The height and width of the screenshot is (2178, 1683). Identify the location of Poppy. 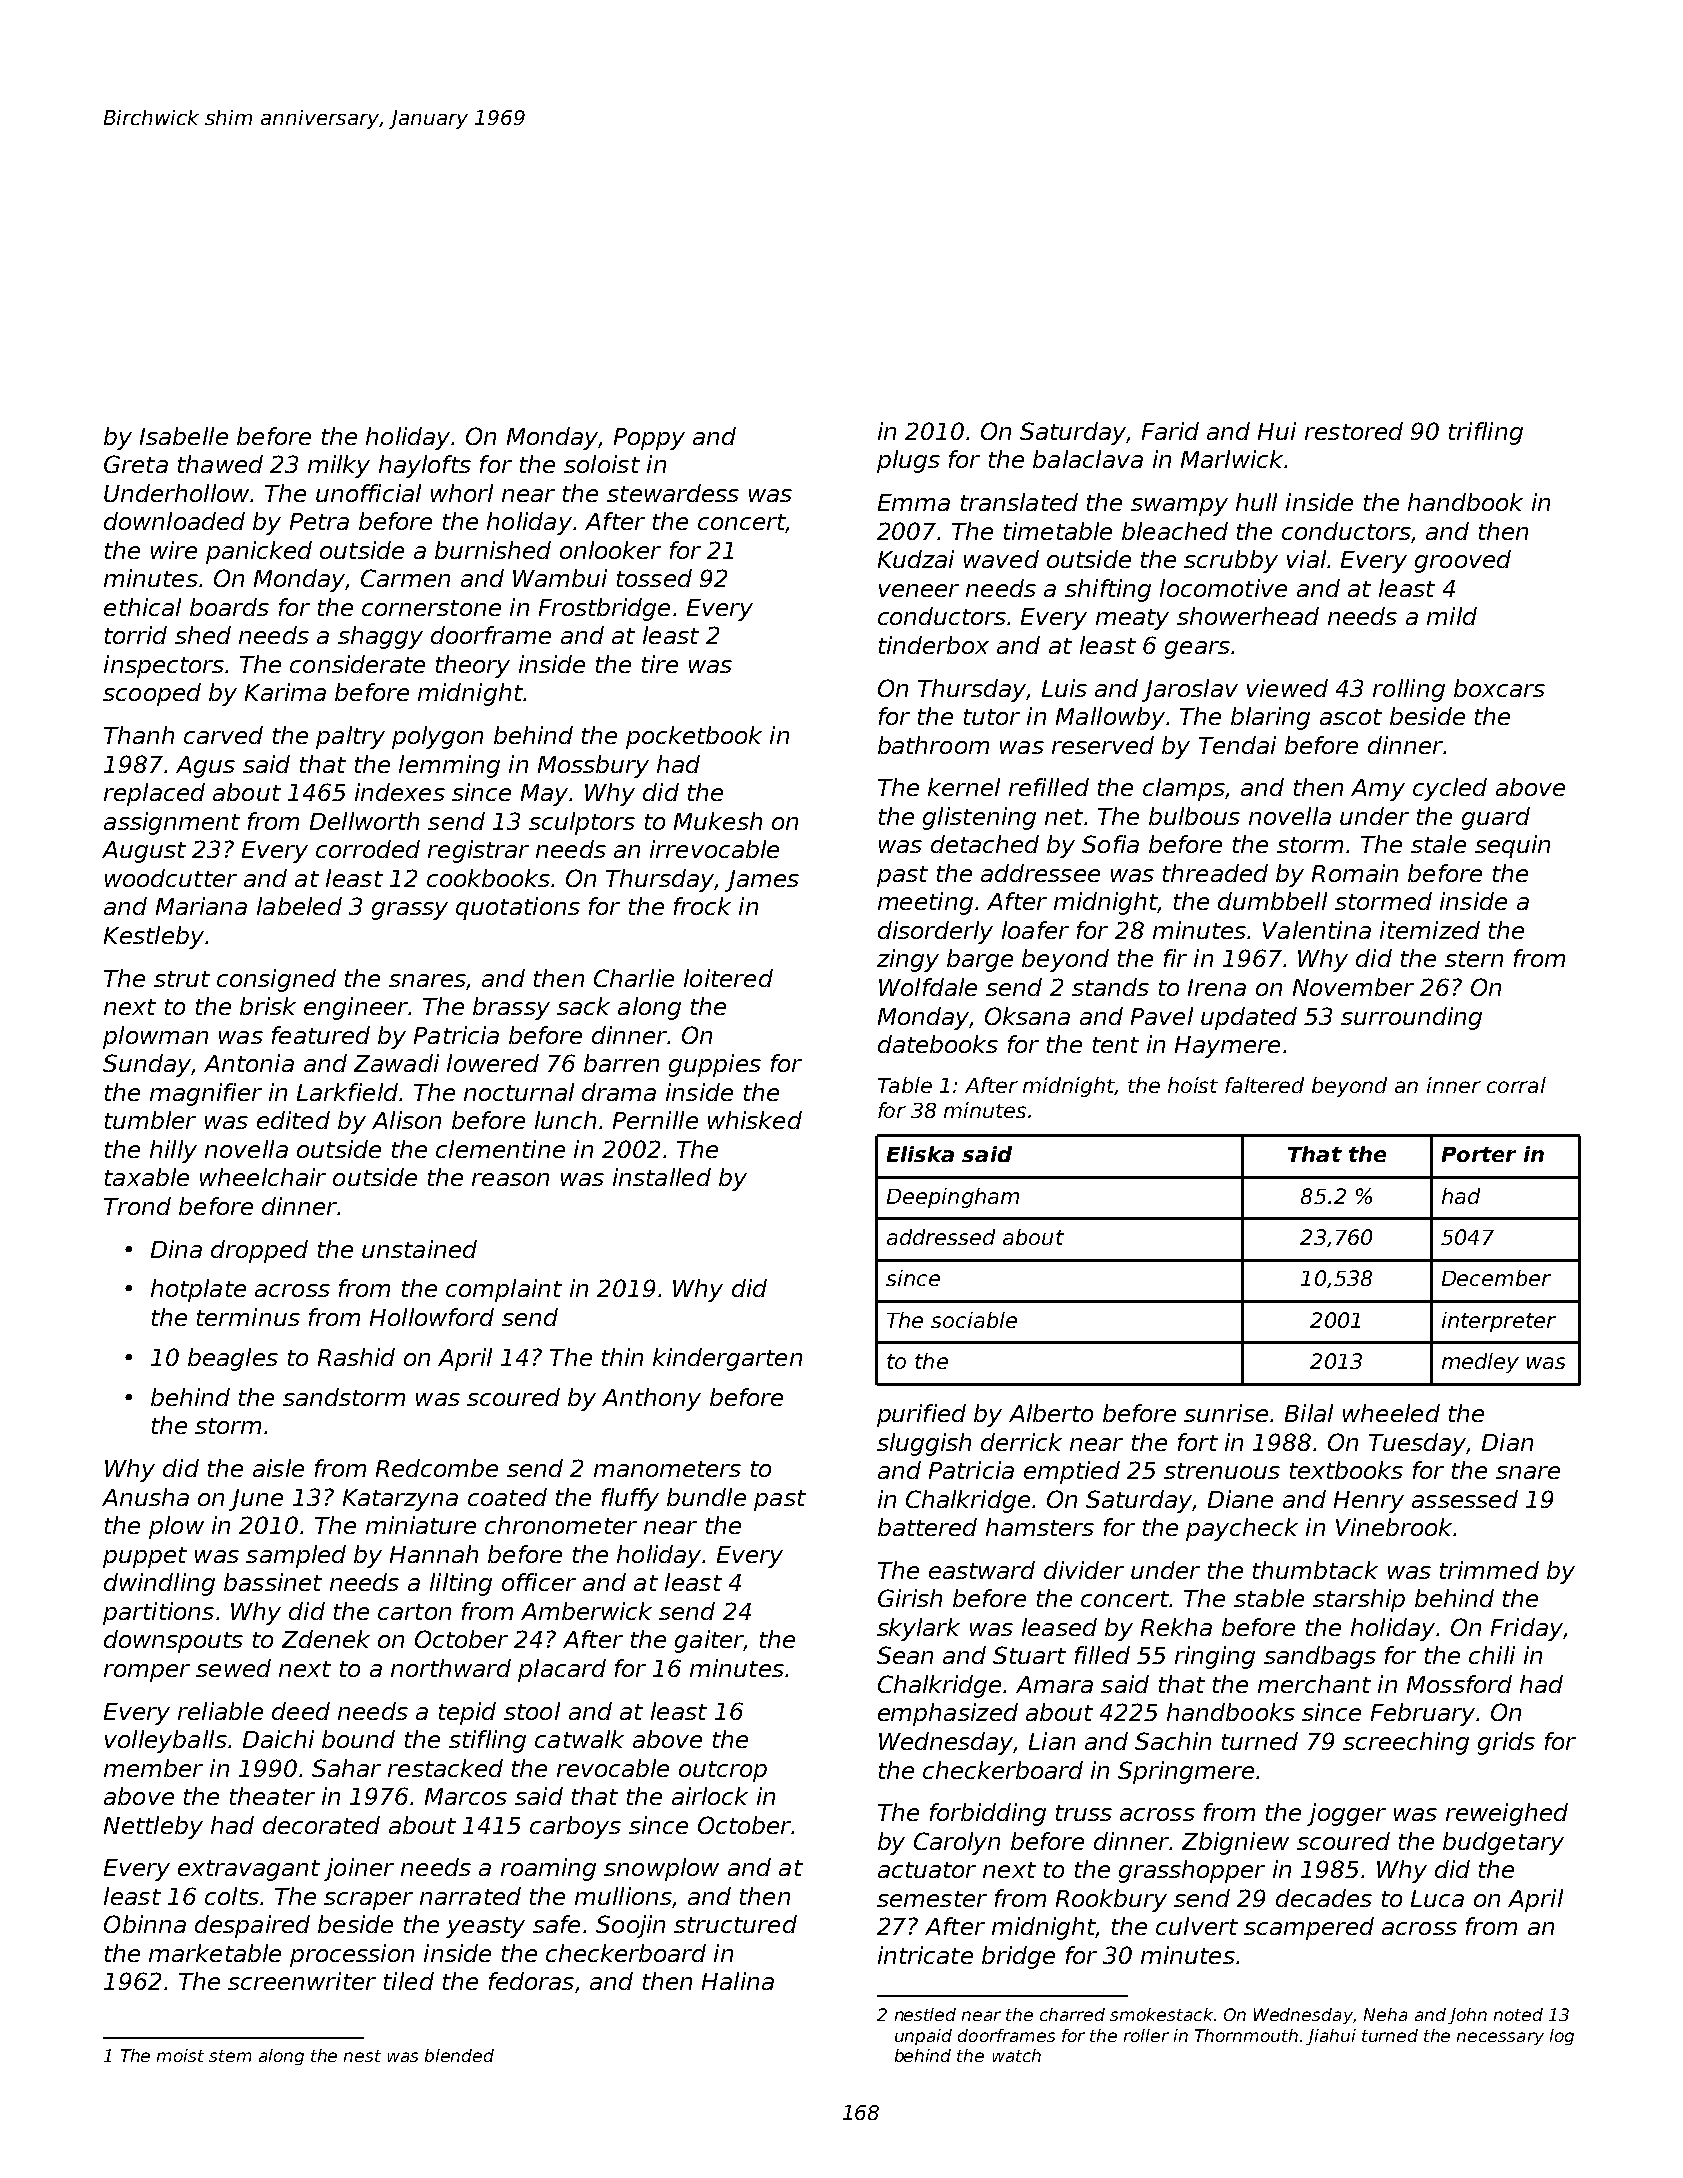
(649, 439).
